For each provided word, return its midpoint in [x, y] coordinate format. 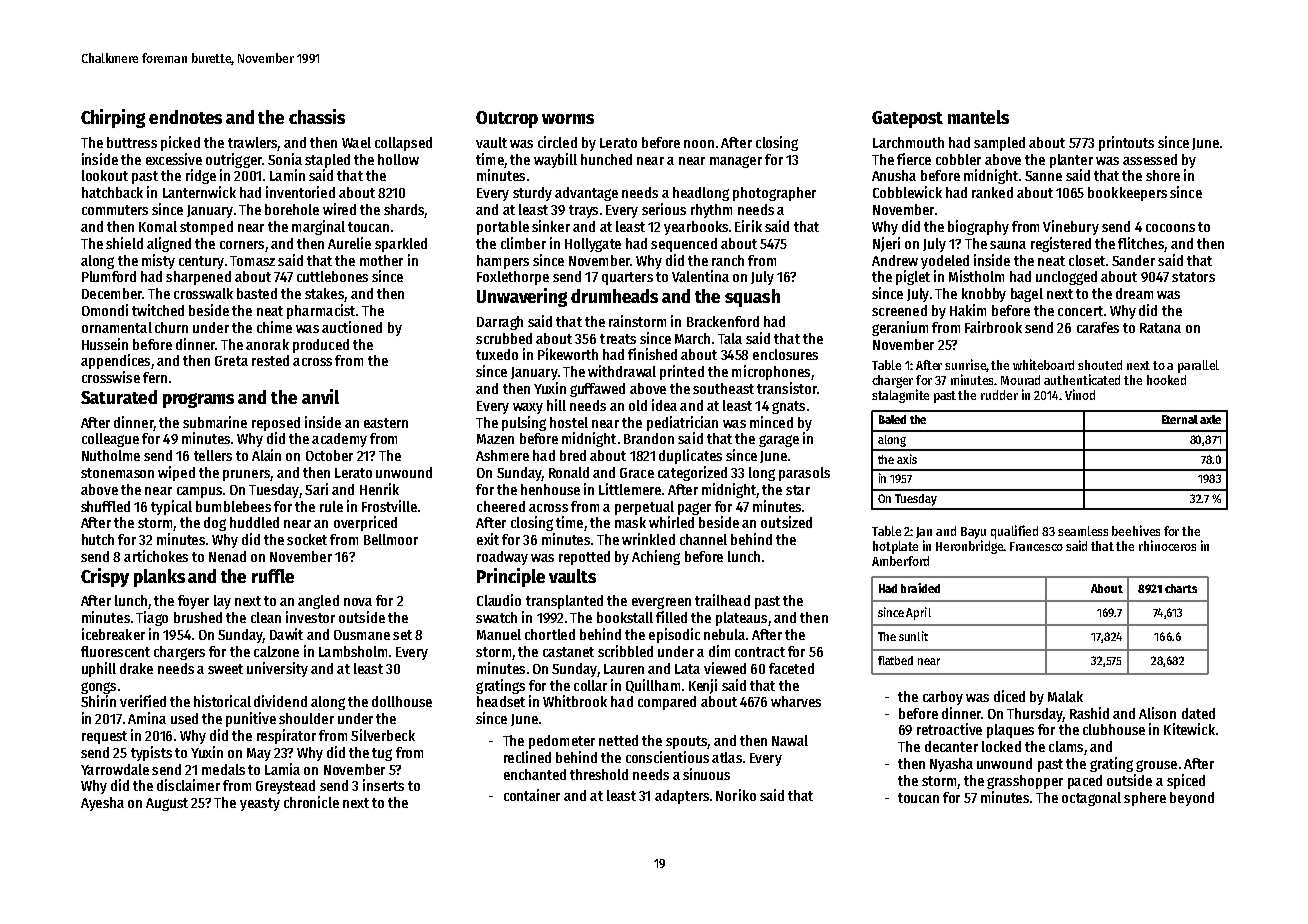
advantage [586, 194]
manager [736, 162]
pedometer [562, 742]
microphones [771, 372]
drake [136, 668]
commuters [115, 210]
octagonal [1091, 799]
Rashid [1089, 713]
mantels [978, 117]
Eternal [1180, 419]
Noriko [736, 795]
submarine [215, 422]
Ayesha [102, 804]
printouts [1126, 143]
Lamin [287, 175]
